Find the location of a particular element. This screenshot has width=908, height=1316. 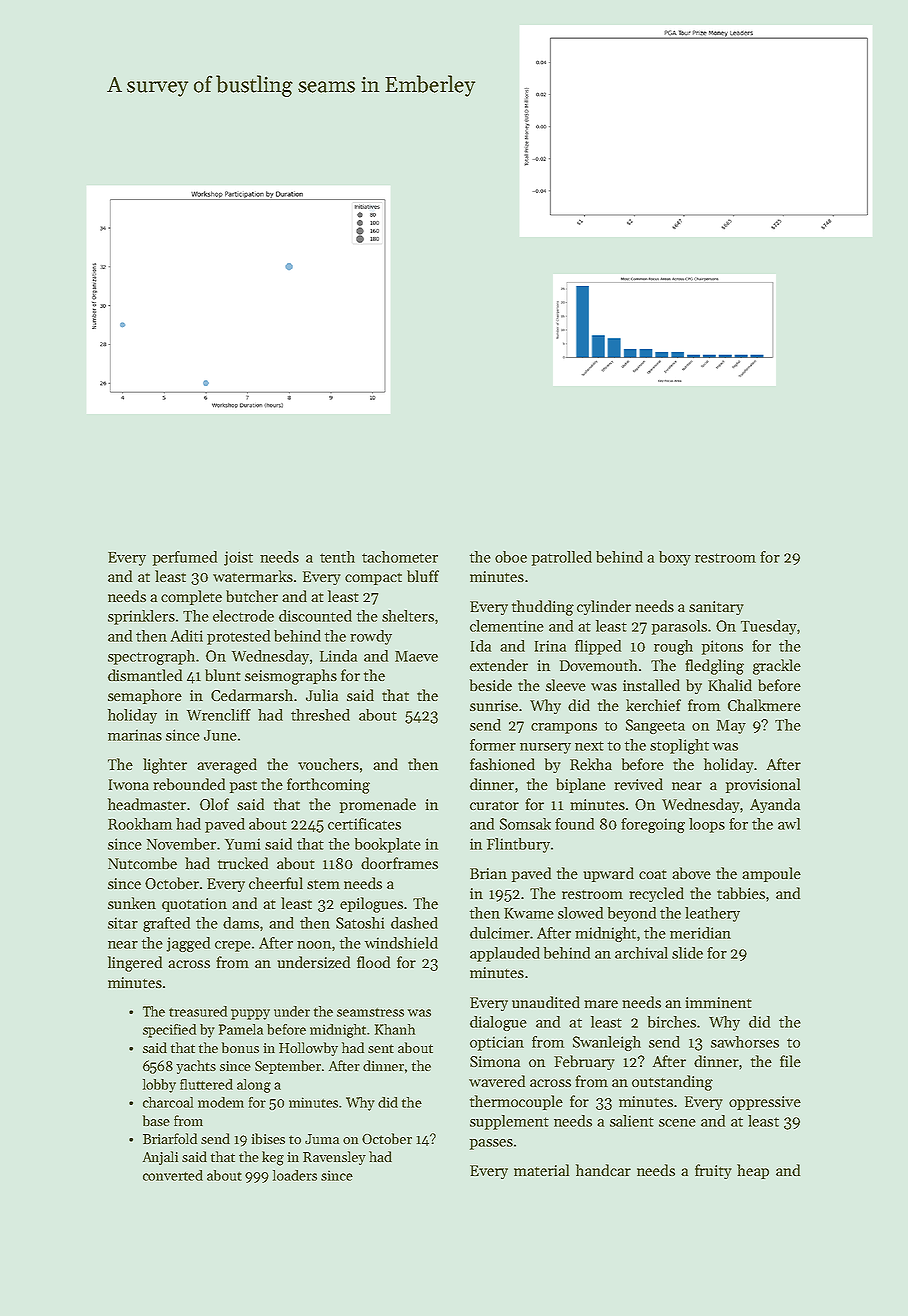

material is located at coordinates (541, 1170).
